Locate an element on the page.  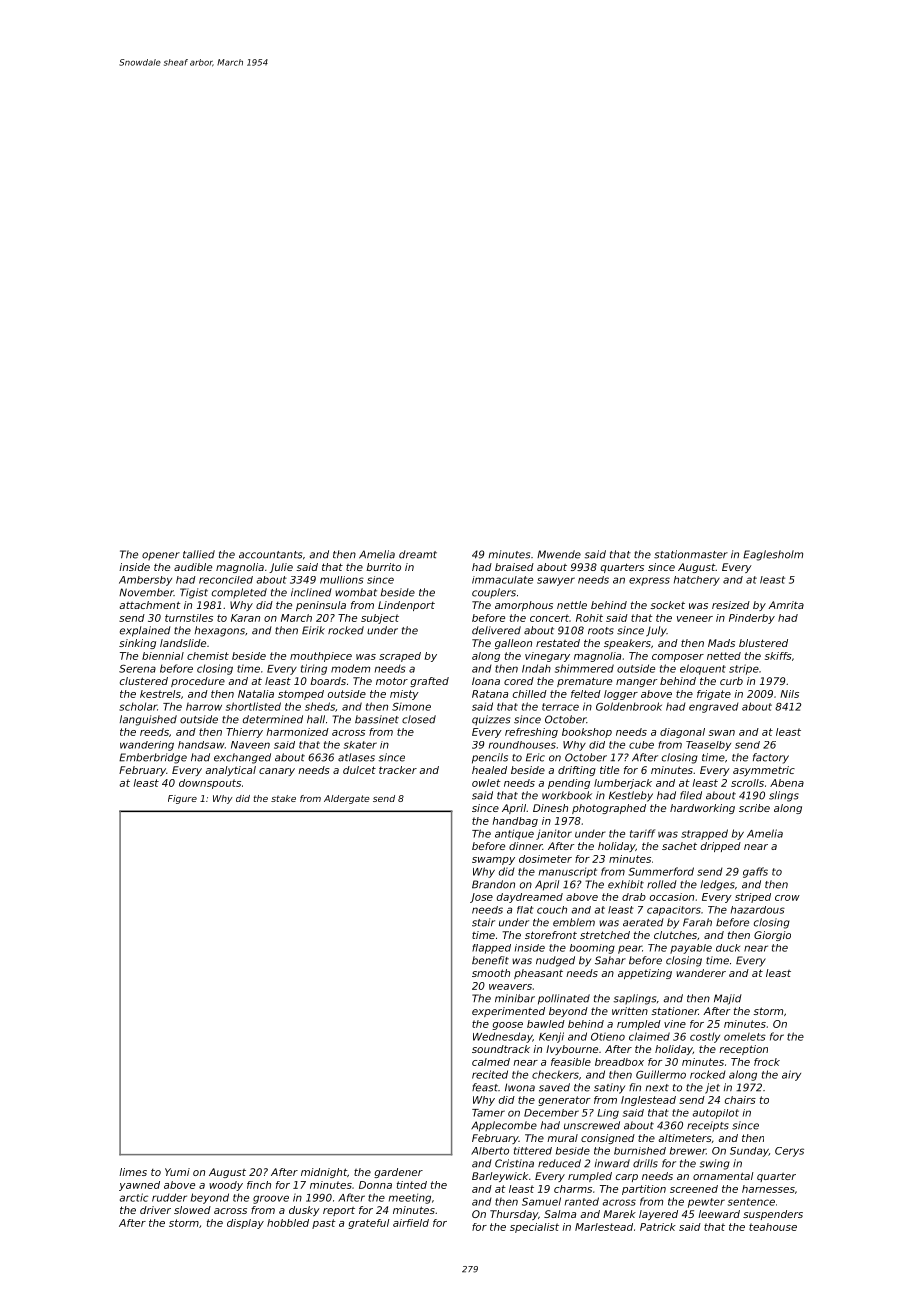
display is located at coordinates (245, 1224).
